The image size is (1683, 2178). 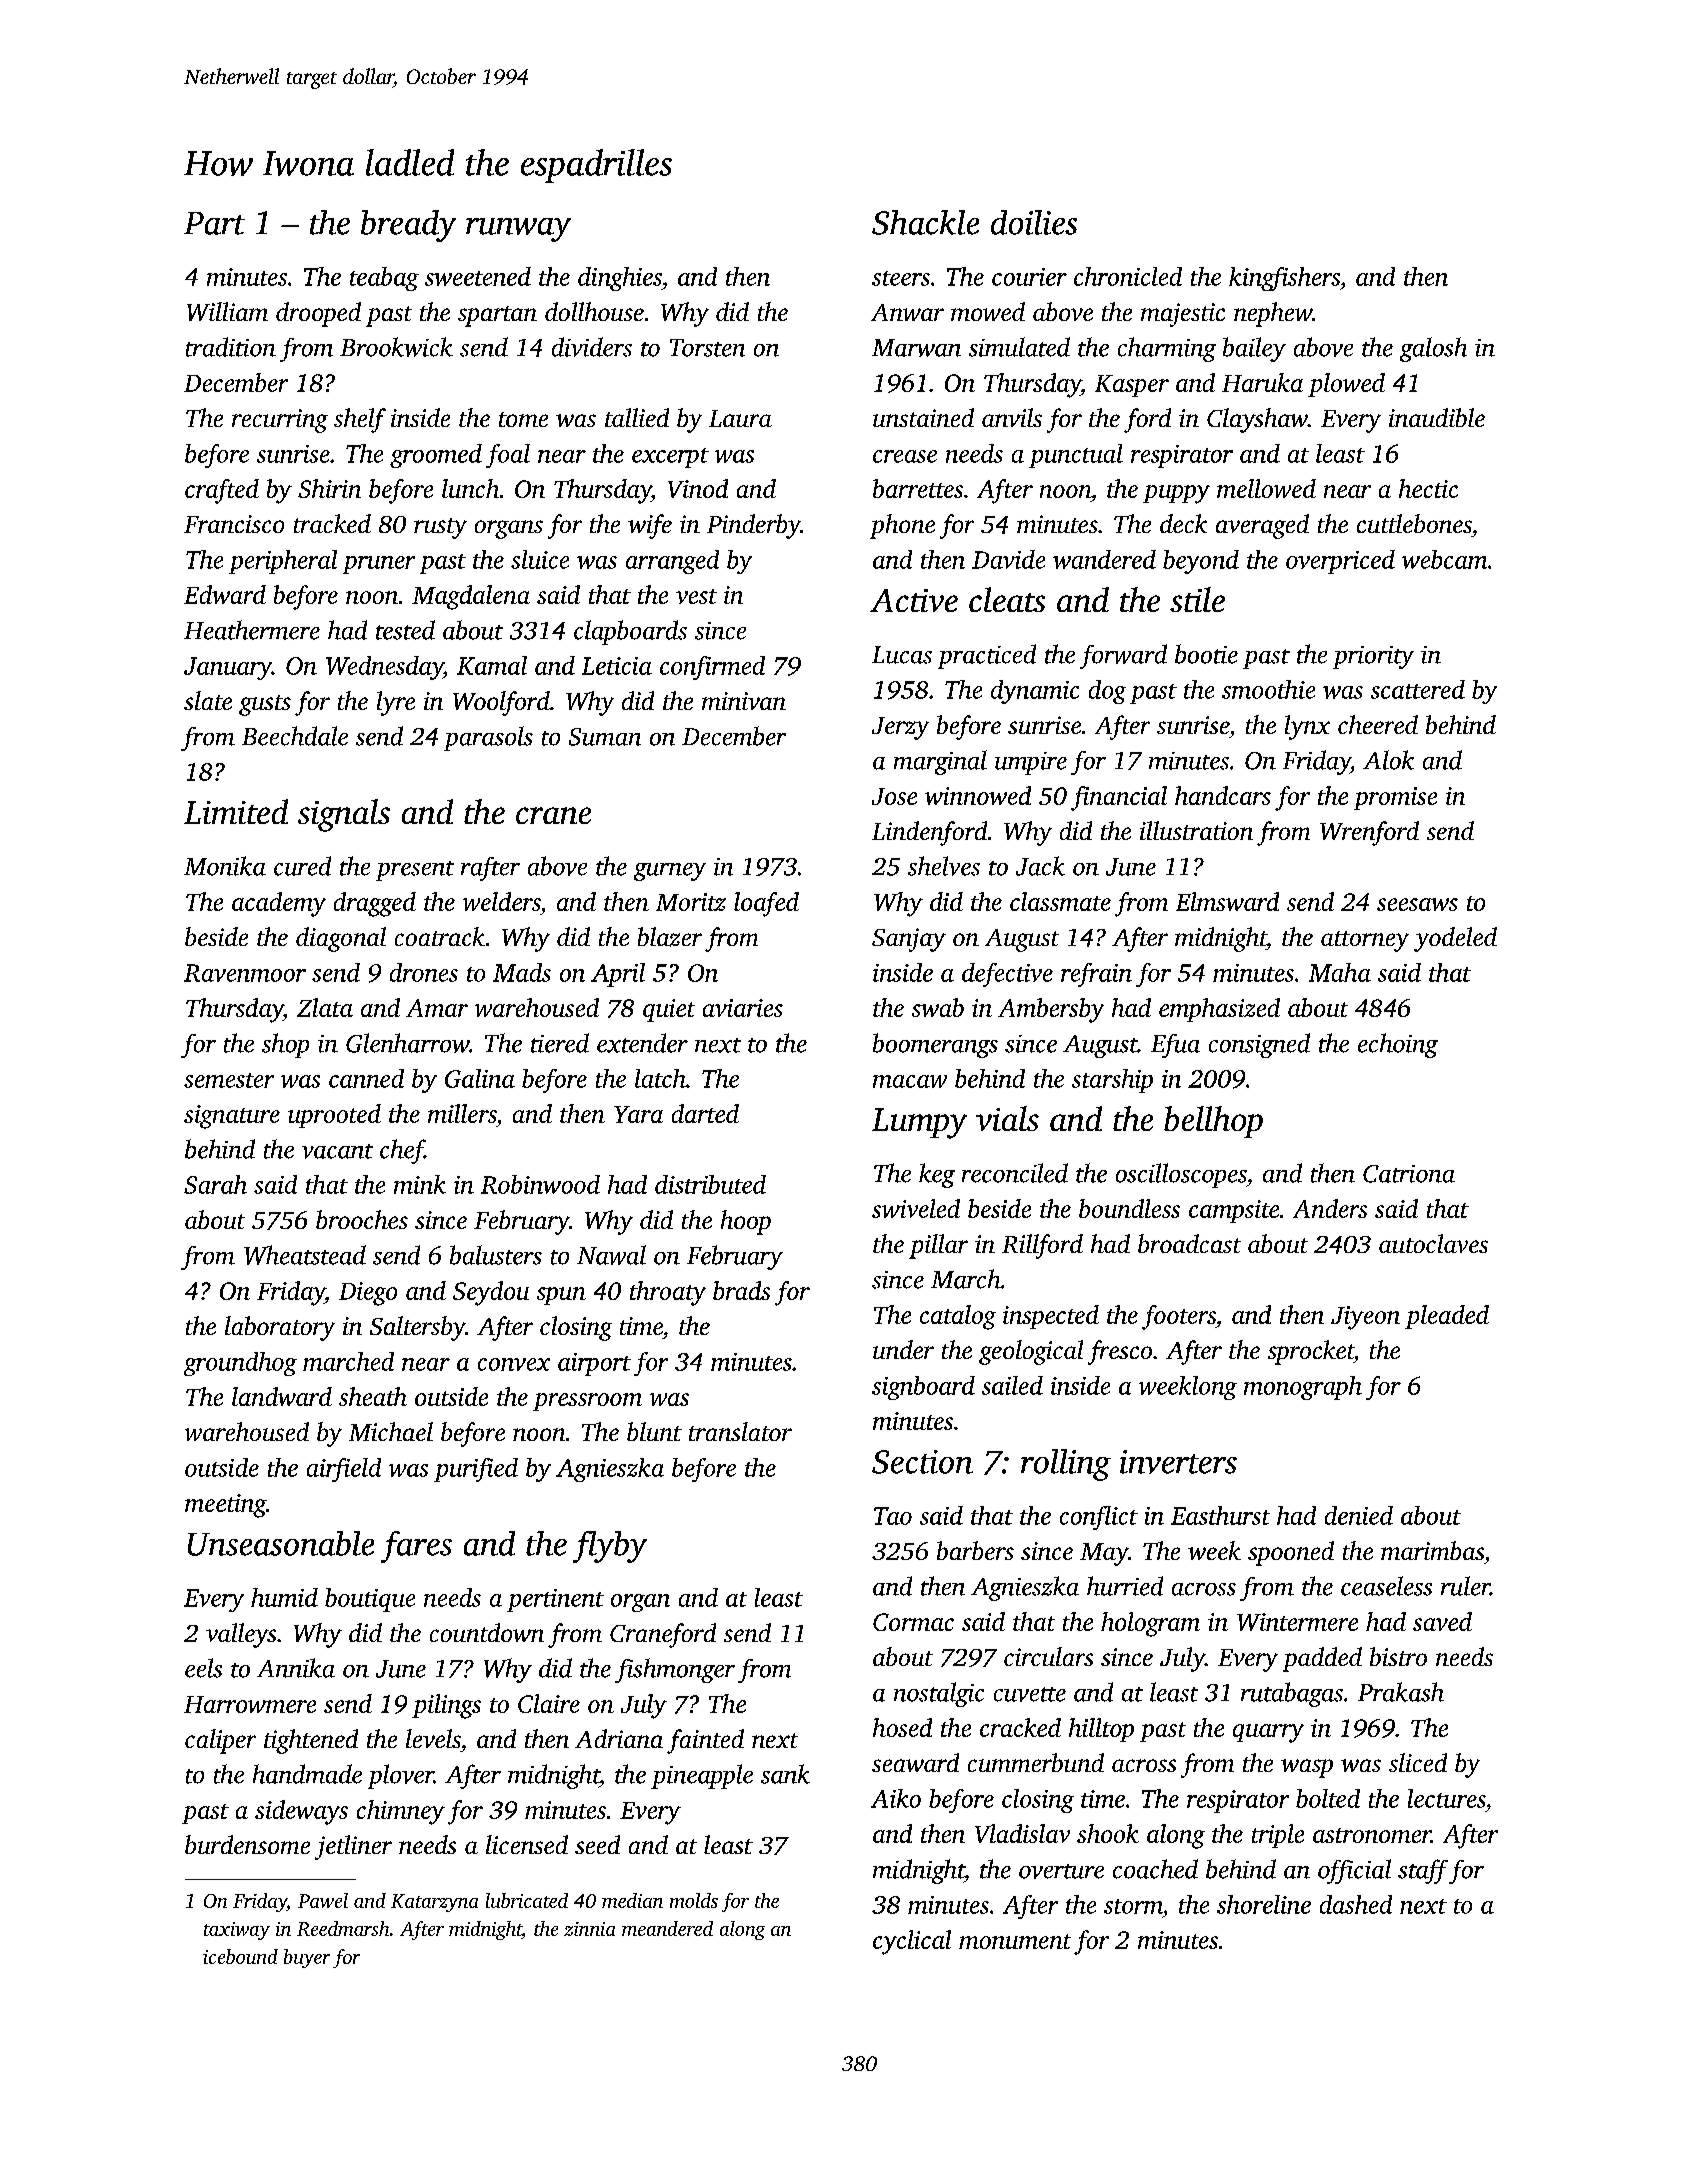 What do you see at coordinates (514, 1364) in the document?
I see `convex` at bounding box center [514, 1364].
